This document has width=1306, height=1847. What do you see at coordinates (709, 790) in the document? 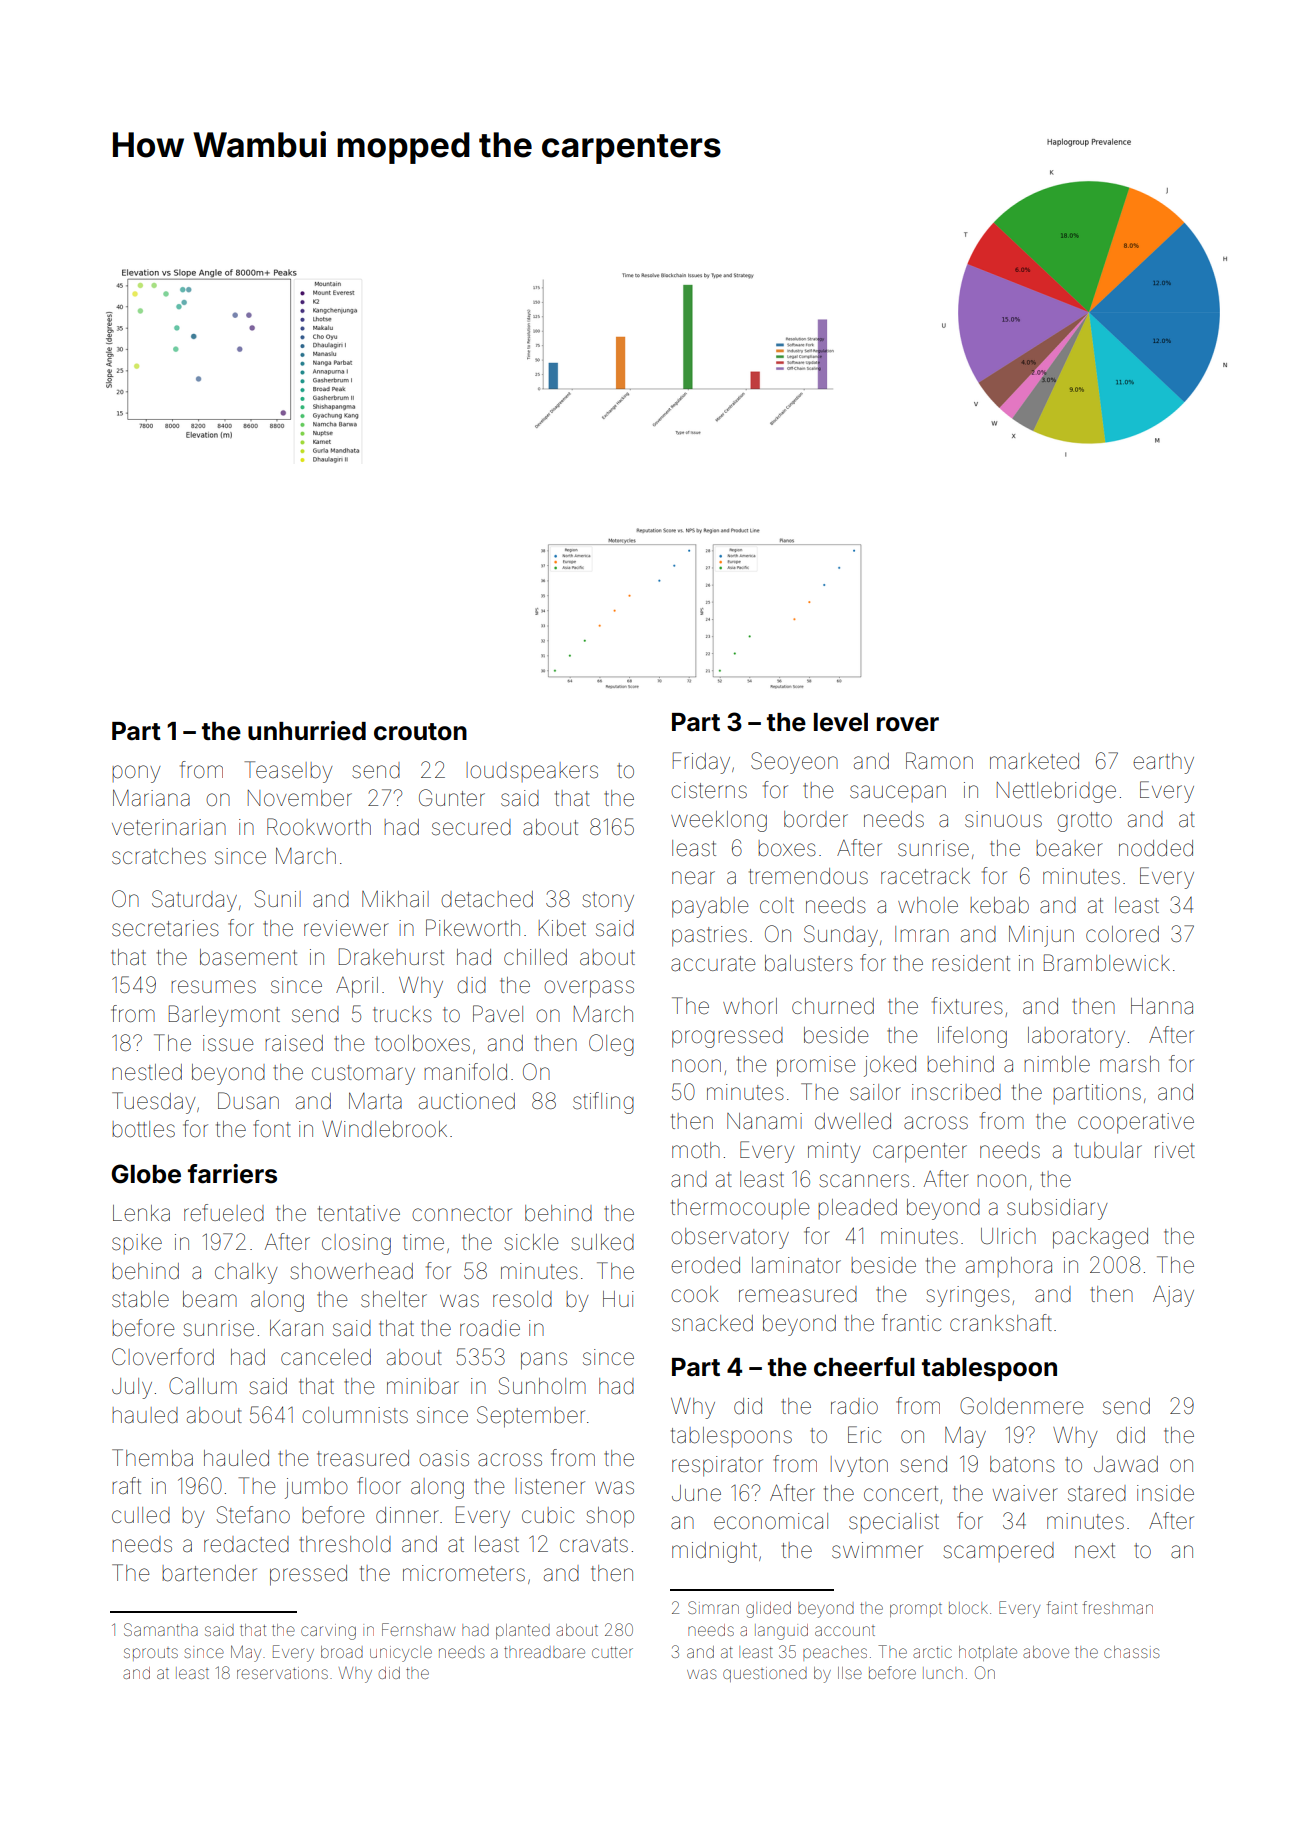
I see `cisterns` at bounding box center [709, 790].
